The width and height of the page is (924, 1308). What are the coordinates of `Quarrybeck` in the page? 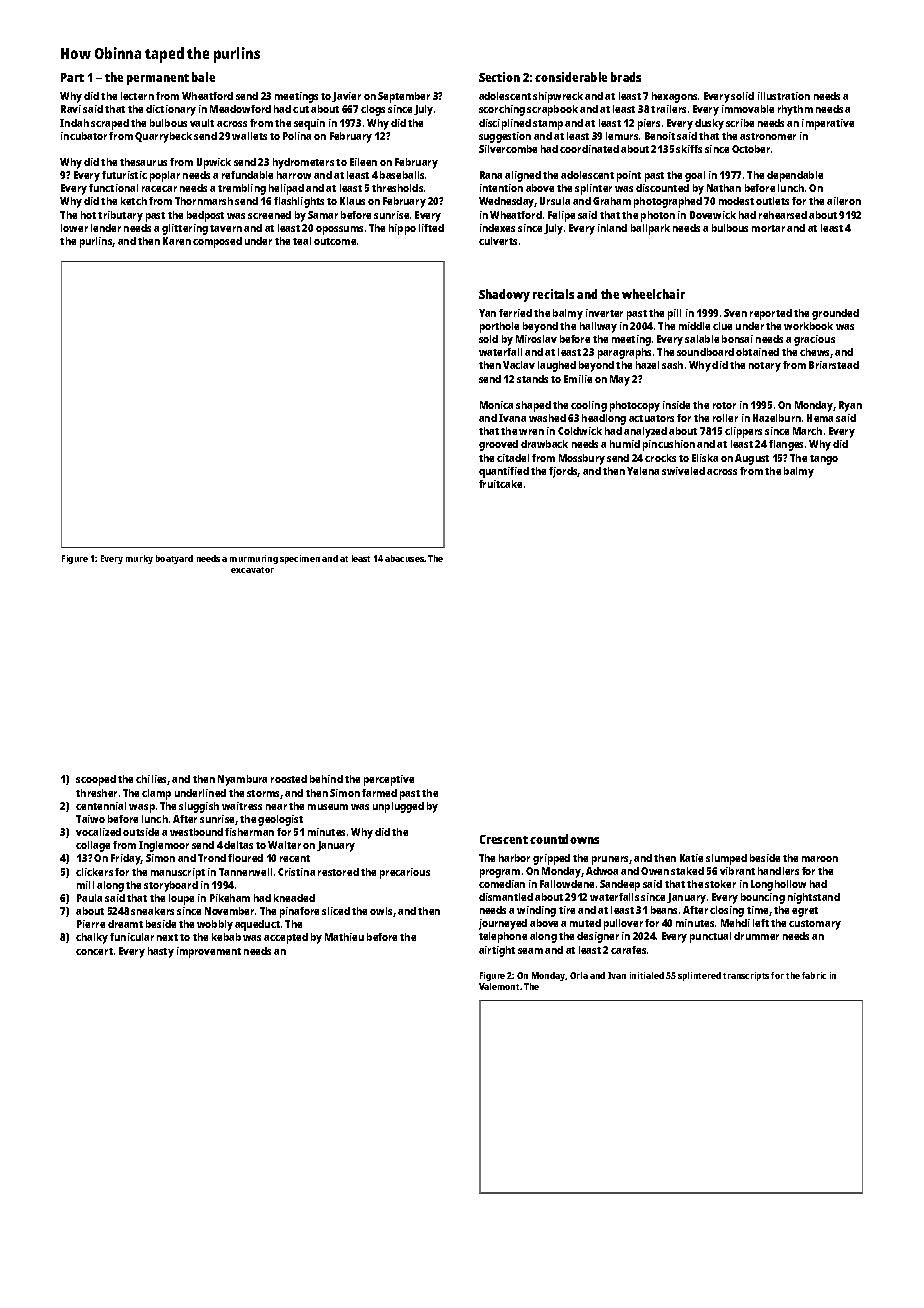 It's located at (163, 137).
